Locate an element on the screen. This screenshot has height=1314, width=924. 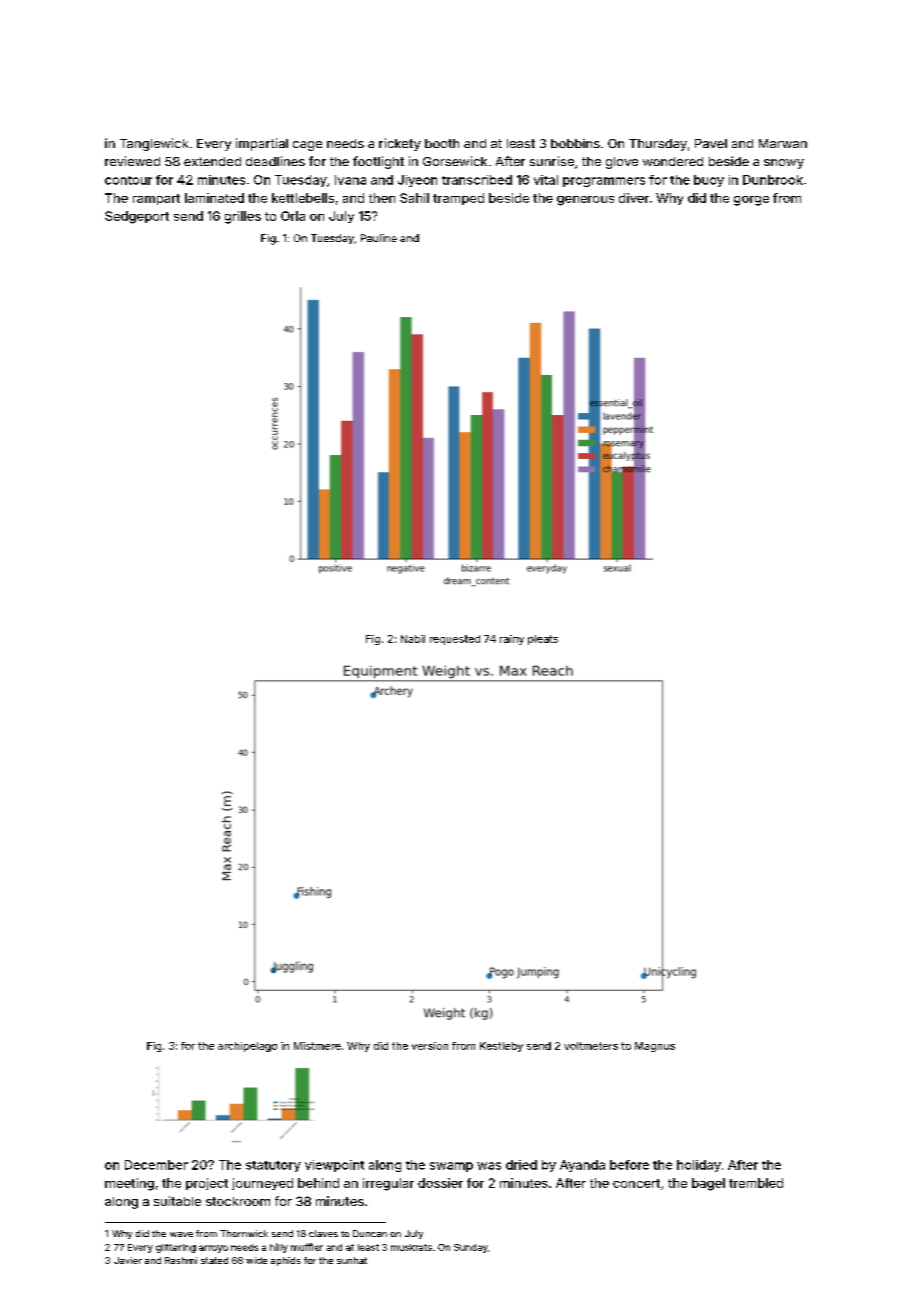
Rashmi is located at coordinates (181, 1260).
